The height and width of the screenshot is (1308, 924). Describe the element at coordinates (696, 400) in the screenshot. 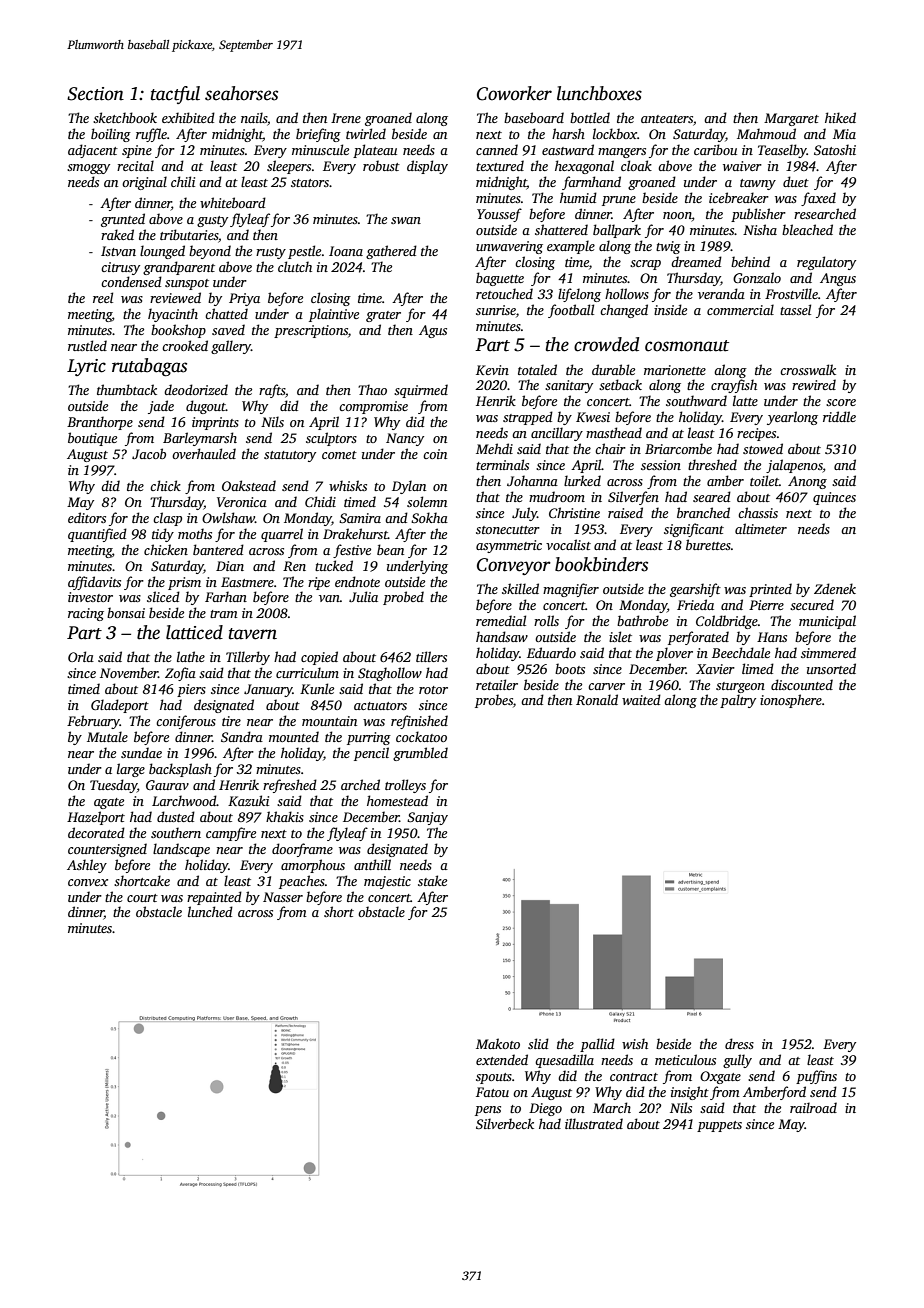

I see `southward` at that location.
